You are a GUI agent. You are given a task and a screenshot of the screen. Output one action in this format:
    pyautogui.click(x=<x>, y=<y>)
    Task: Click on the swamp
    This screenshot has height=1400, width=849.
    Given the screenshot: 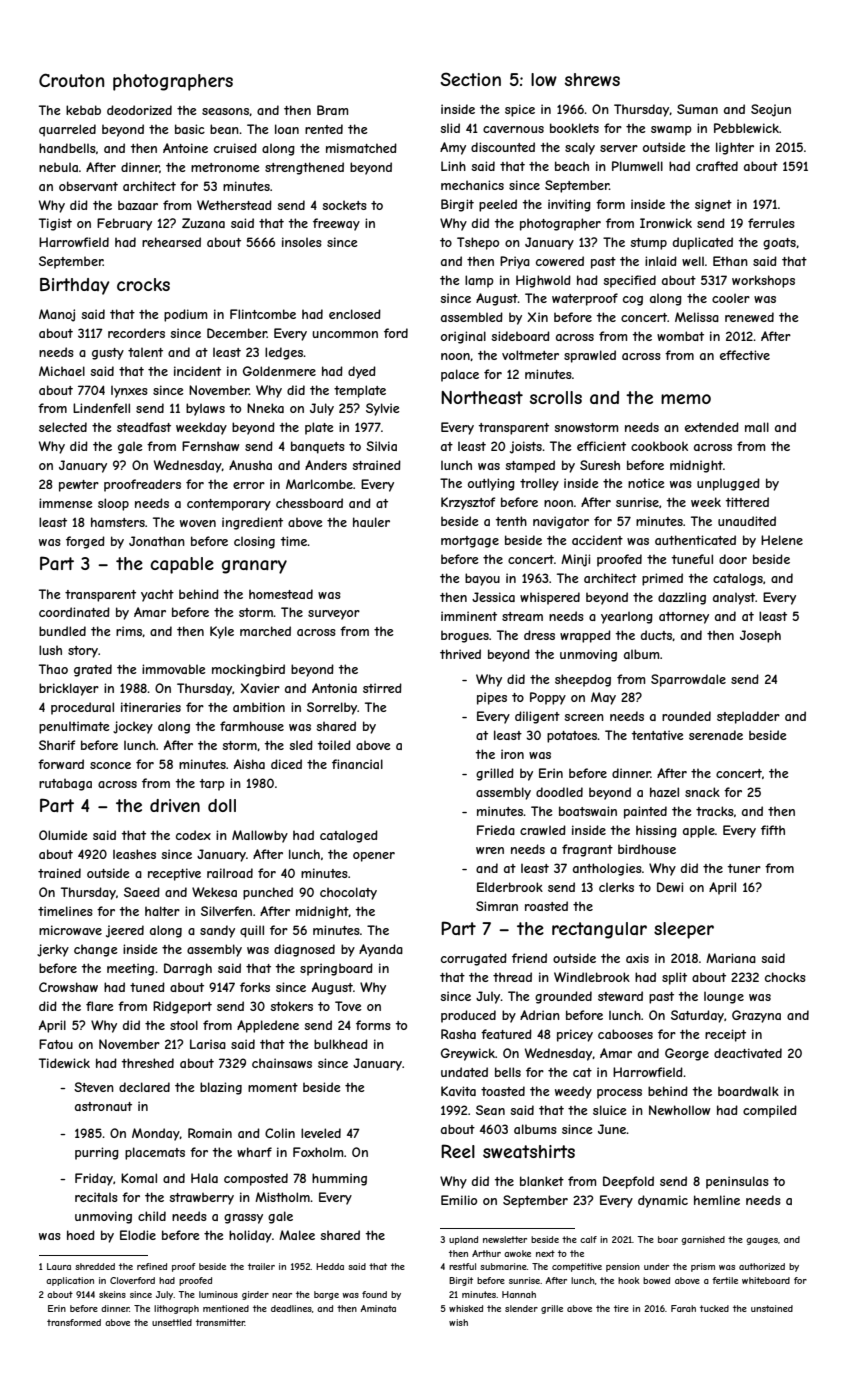 What is the action you would take?
    pyautogui.click(x=671, y=131)
